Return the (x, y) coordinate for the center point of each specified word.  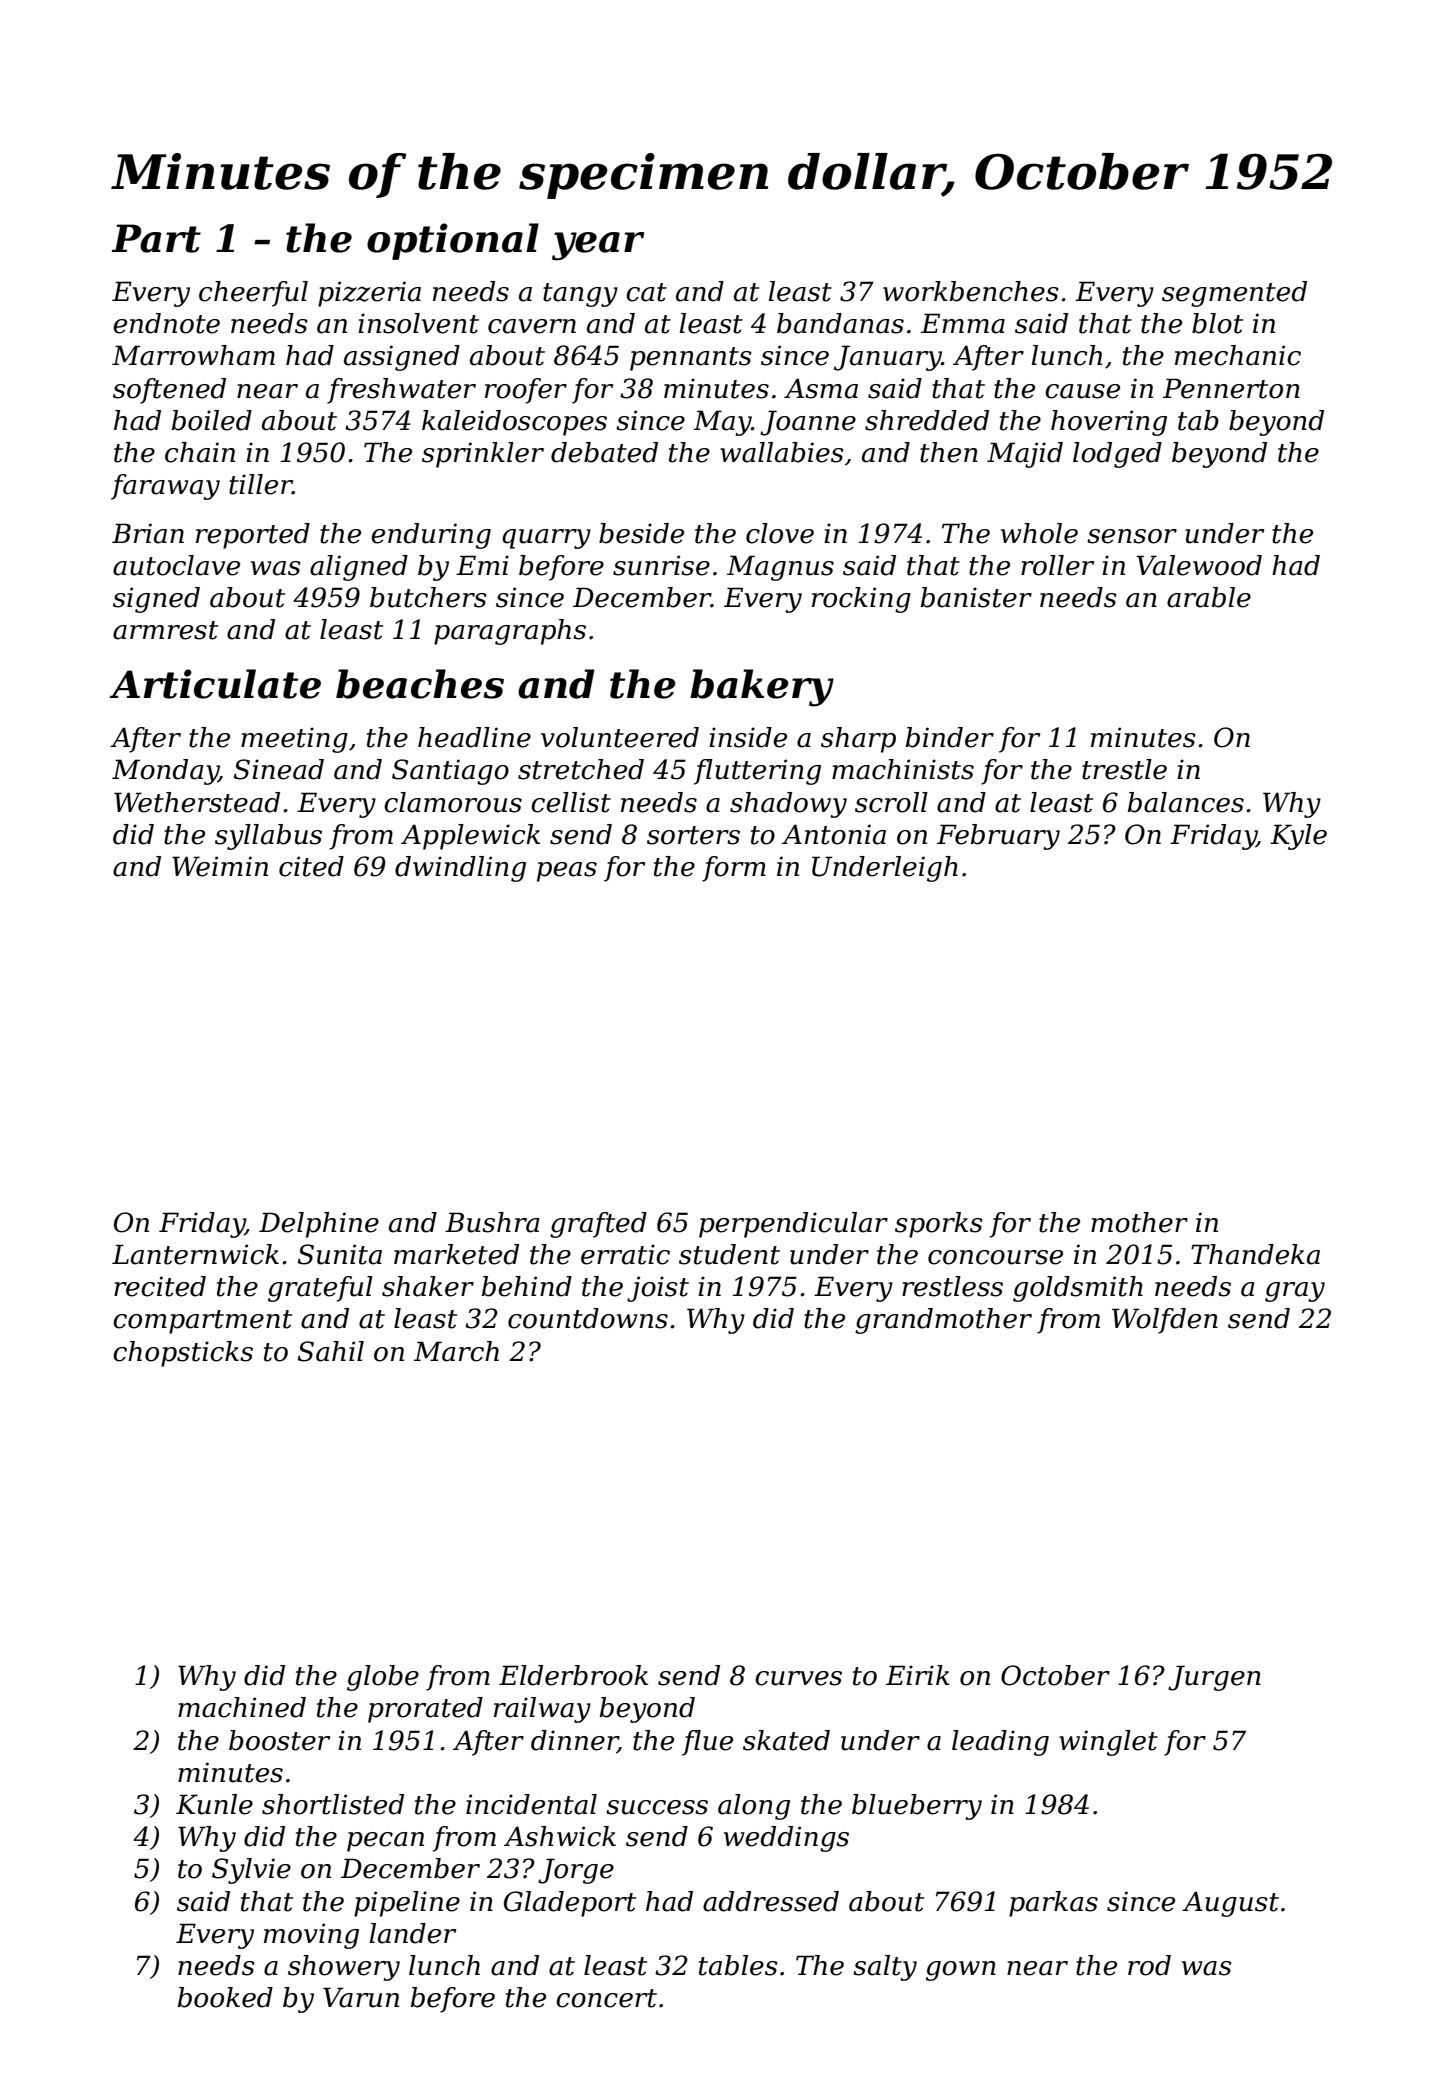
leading (1000, 1743)
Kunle (214, 1804)
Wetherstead (197, 802)
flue (707, 1743)
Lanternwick (195, 1254)
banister (976, 597)
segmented (1234, 294)
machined (242, 1707)
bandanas (840, 323)
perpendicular (793, 1225)
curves (798, 1678)
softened (169, 391)
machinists (903, 769)
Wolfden (1165, 1321)
